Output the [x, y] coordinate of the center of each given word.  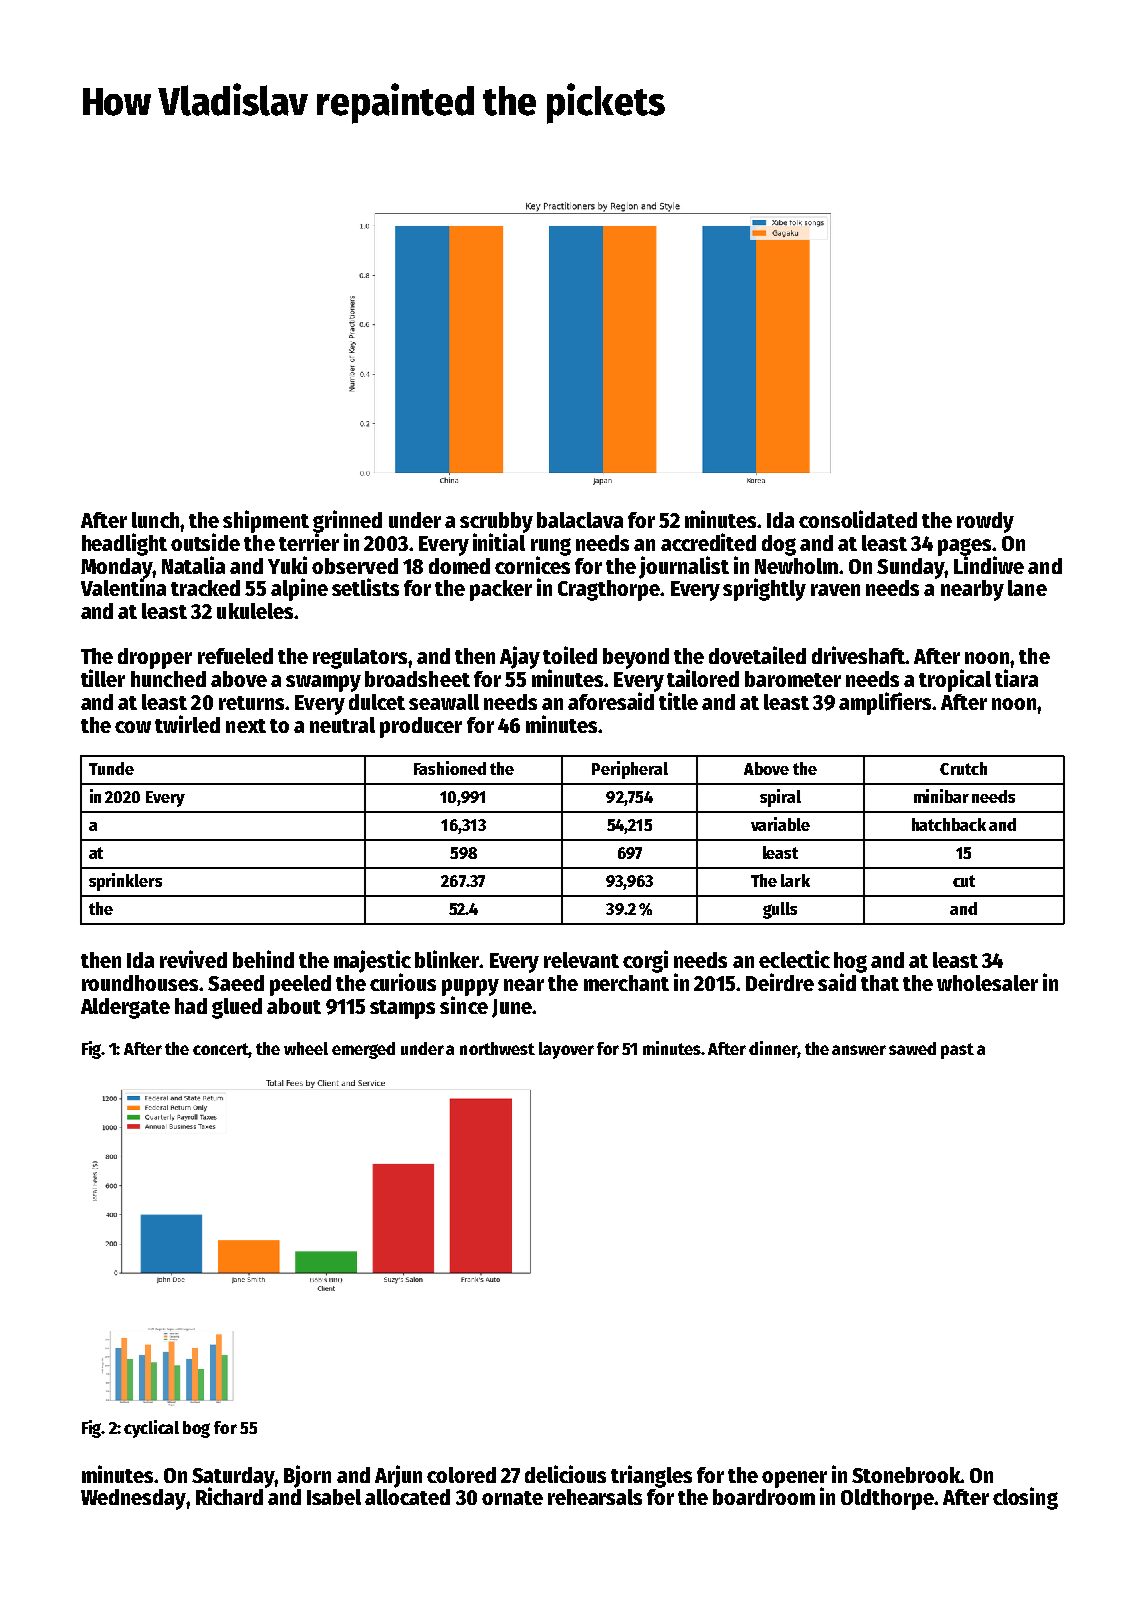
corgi [645, 961]
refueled [235, 656]
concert [221, 1050]
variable [780, 824]
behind [263, 959]
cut [964, 881]
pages [964, 547]
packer [501, 590]
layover [566, 1050]
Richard [229, 1496]
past [957, 1051]
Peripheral [630, 770]
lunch [155, 520]
